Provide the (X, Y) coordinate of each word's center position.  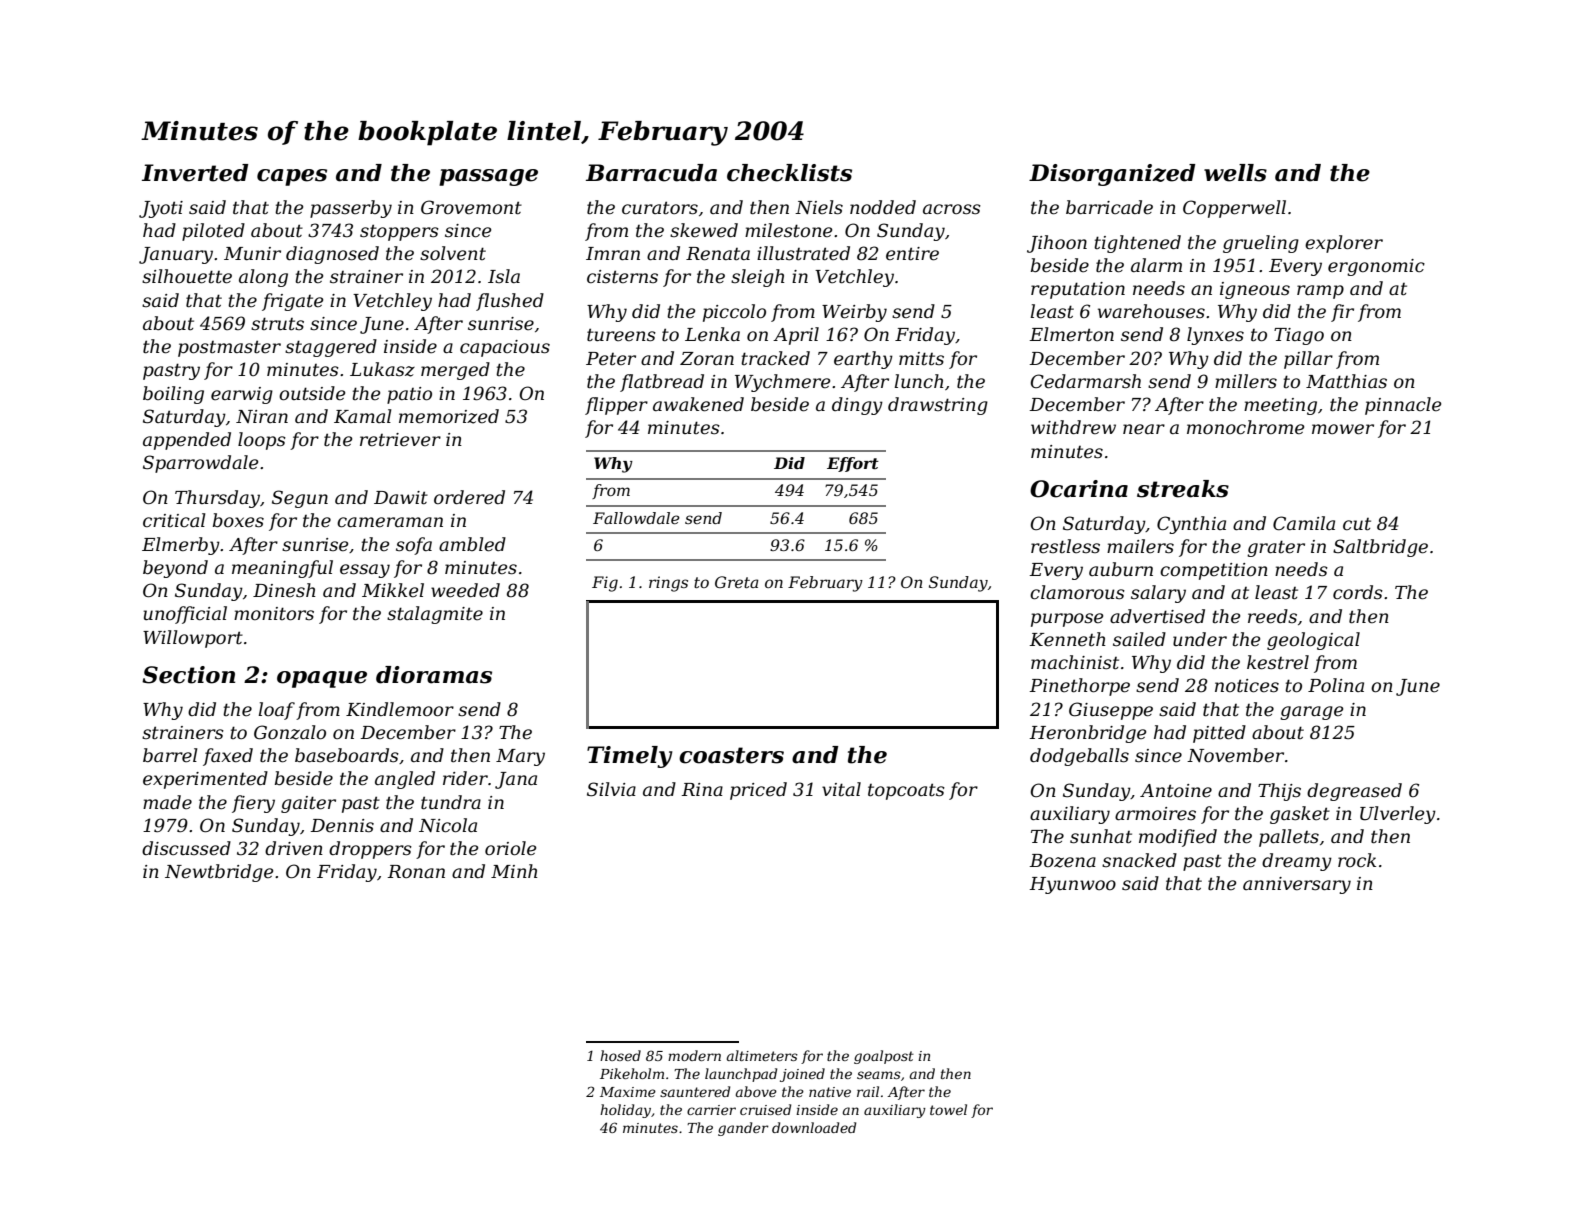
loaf (276, 711)
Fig (605, 584)
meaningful (282, 569)
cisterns (622, 277)
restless (1065, 546)
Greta (737, 582)
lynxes (1215, 336)
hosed (620, 1055)
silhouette (187, 276)
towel (948, 1109)
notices (1247, 686)
